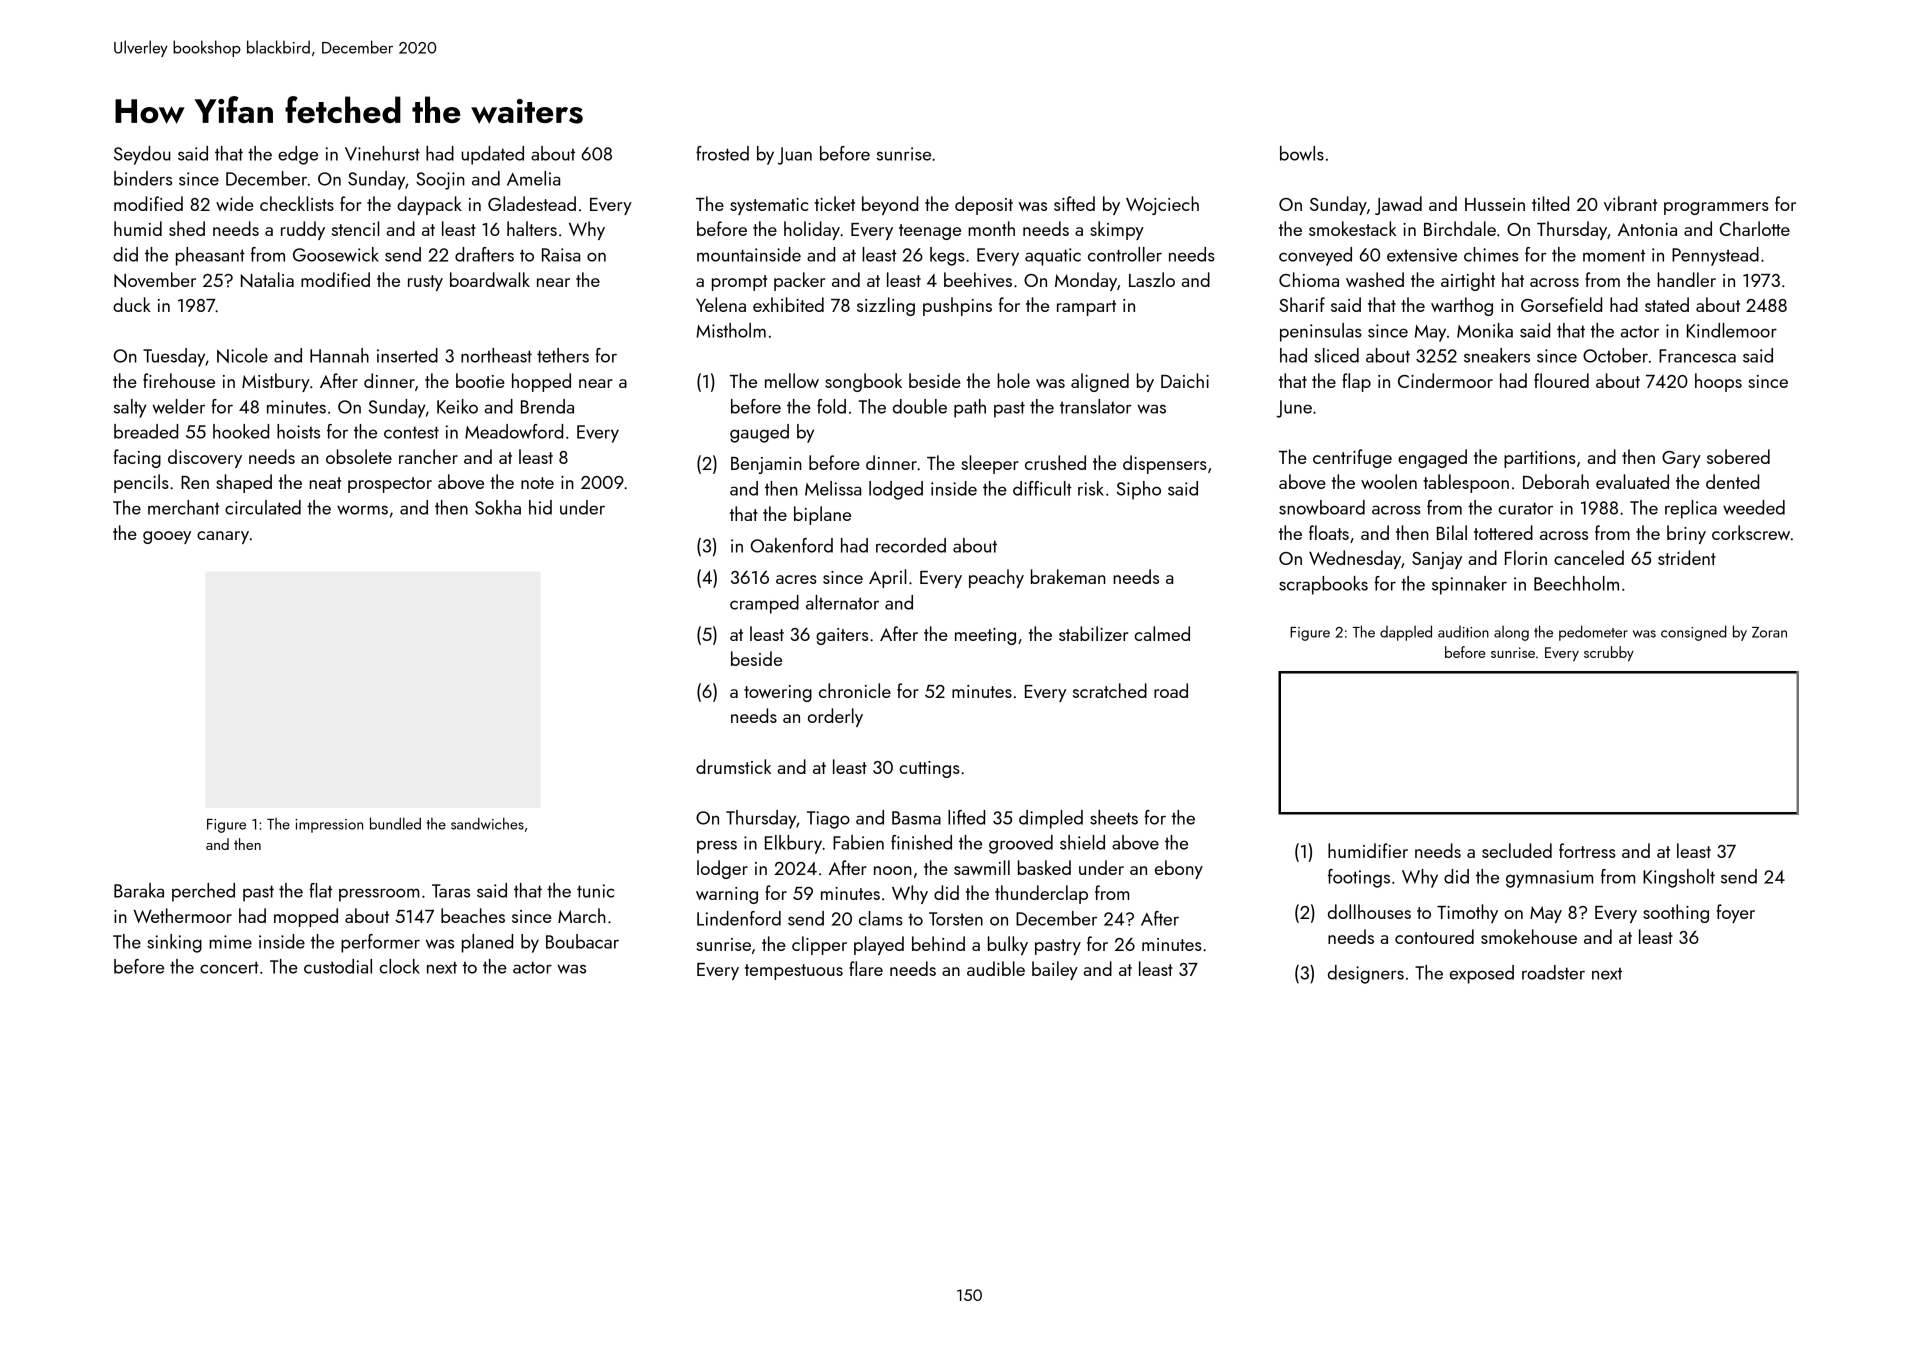  What do you see at coordinates (1117, 230) in the screenshot?
I see `skimpy` at bounding box center [1117, 230].
